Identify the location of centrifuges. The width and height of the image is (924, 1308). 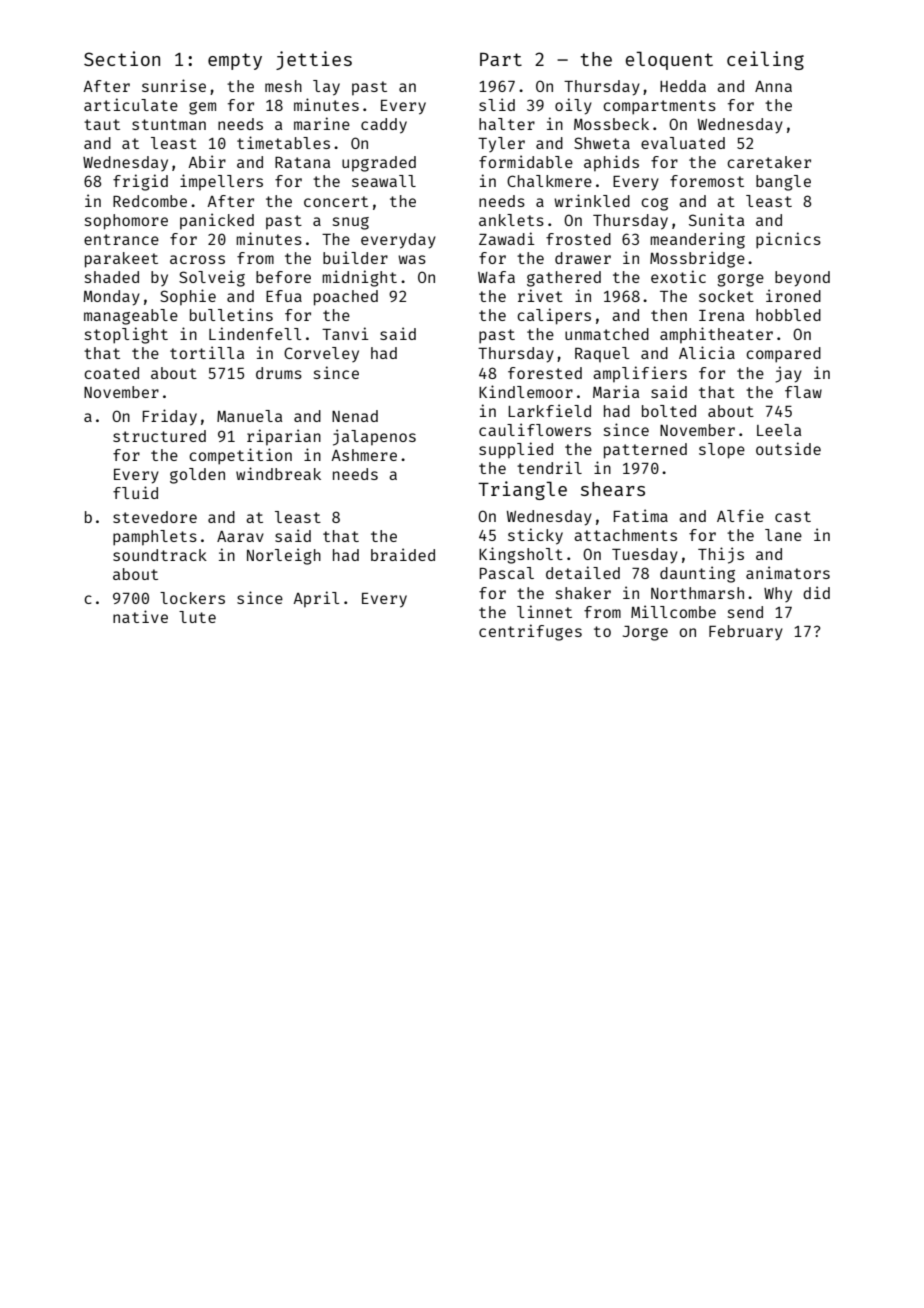
(530, 632).
